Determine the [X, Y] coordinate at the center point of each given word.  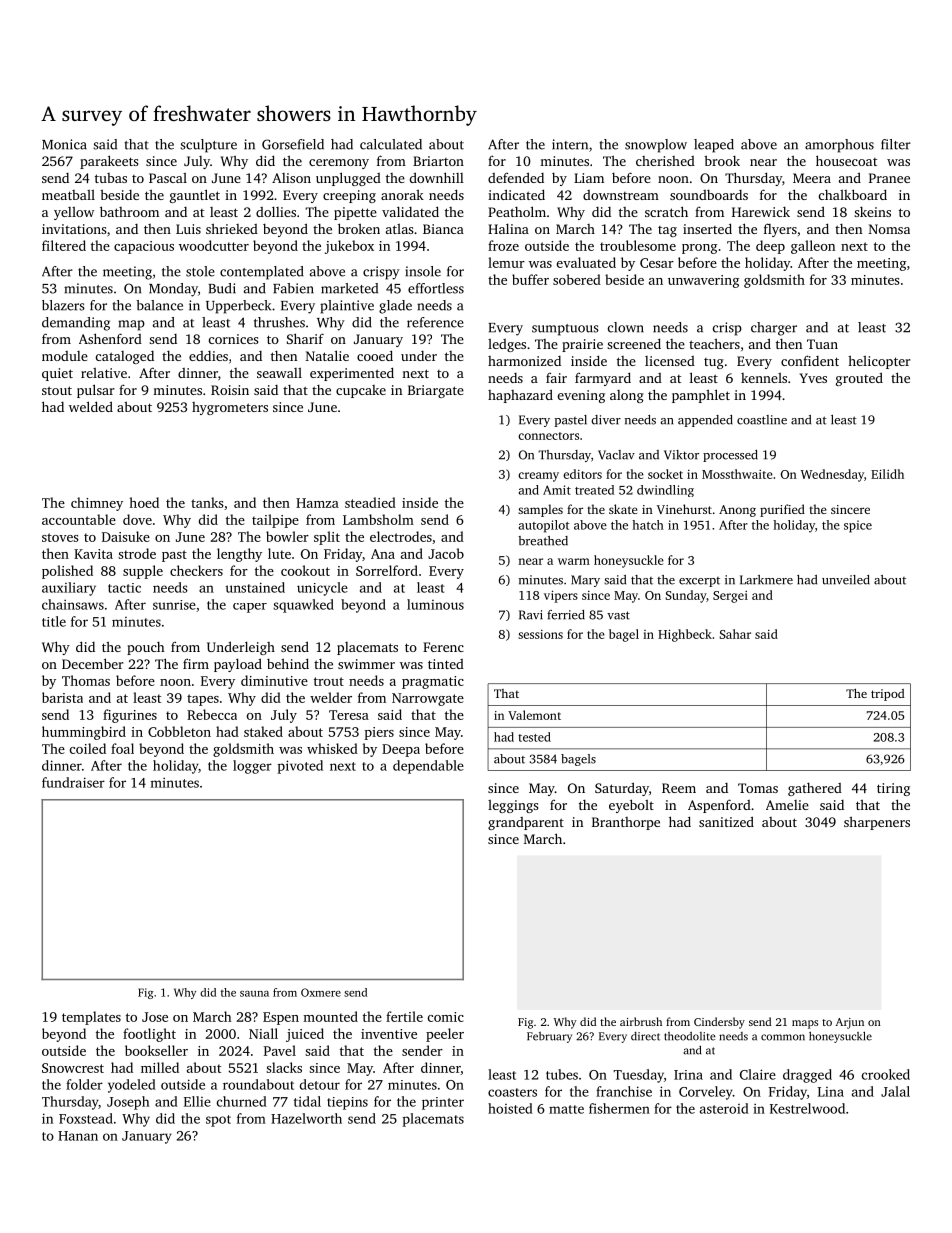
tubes [562, 1074]
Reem [679, 788]
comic [446, 1017]
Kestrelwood [807, 1108]
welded [91, 406]
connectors [548, 436]
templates [91, 1018]
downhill [437, 177]
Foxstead [86, 1118]
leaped [714, 146]
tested [534, 737]
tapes [203, 700]
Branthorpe [626, 823]
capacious [144, 247]
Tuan [822, 344]
